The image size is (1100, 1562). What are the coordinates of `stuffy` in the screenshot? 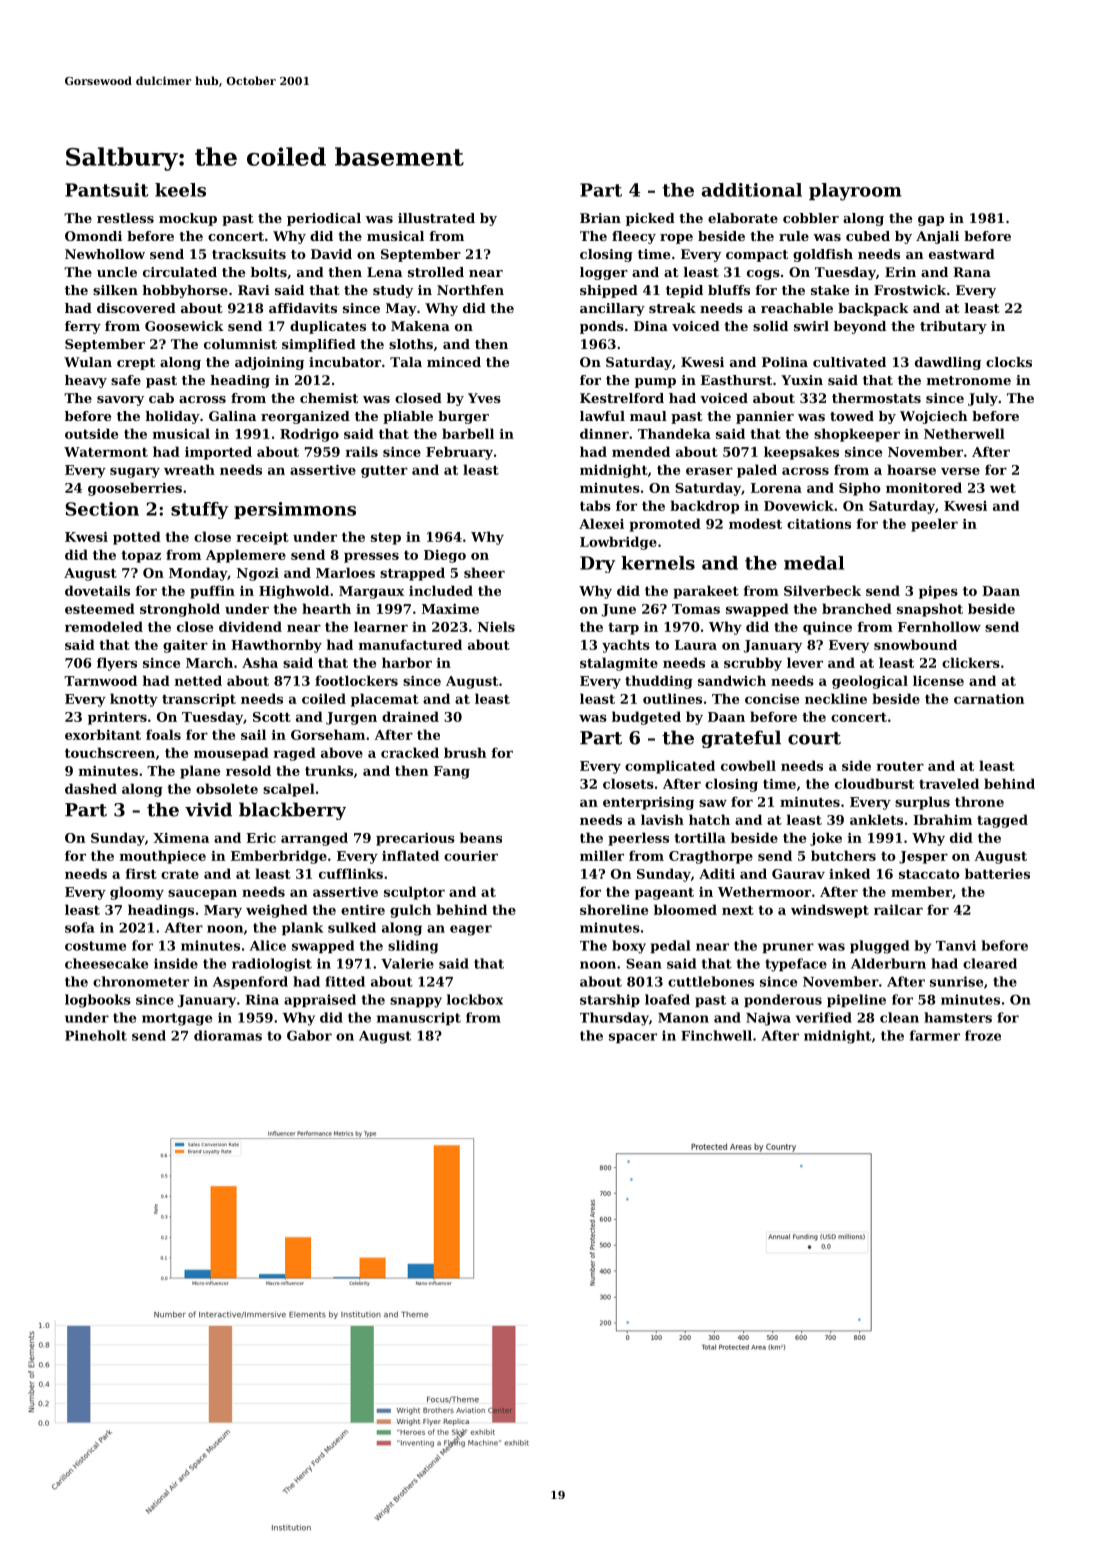 It's located at (199, 510).
